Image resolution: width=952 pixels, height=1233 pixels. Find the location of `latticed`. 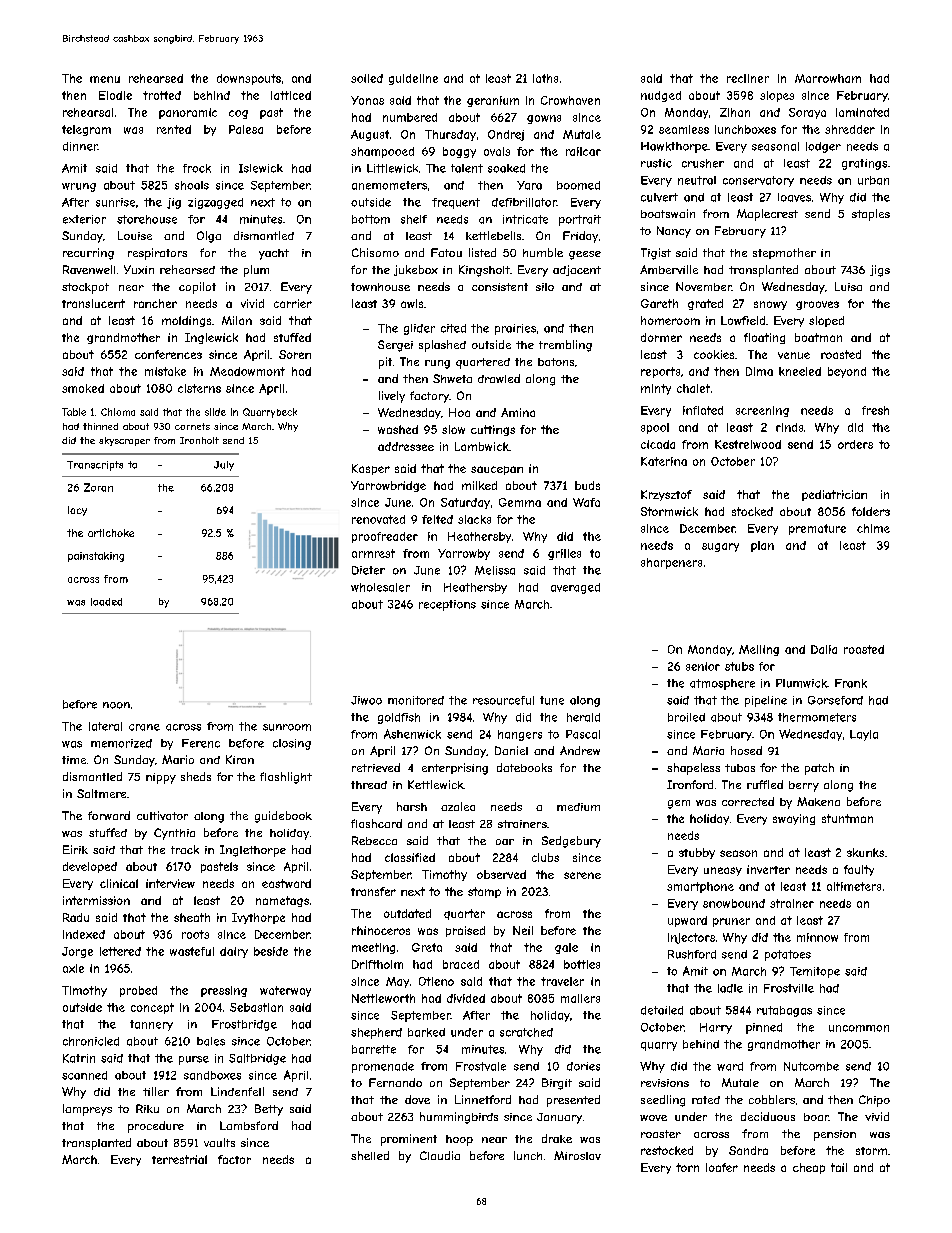

latticed is located at coordinates (291, 95).
